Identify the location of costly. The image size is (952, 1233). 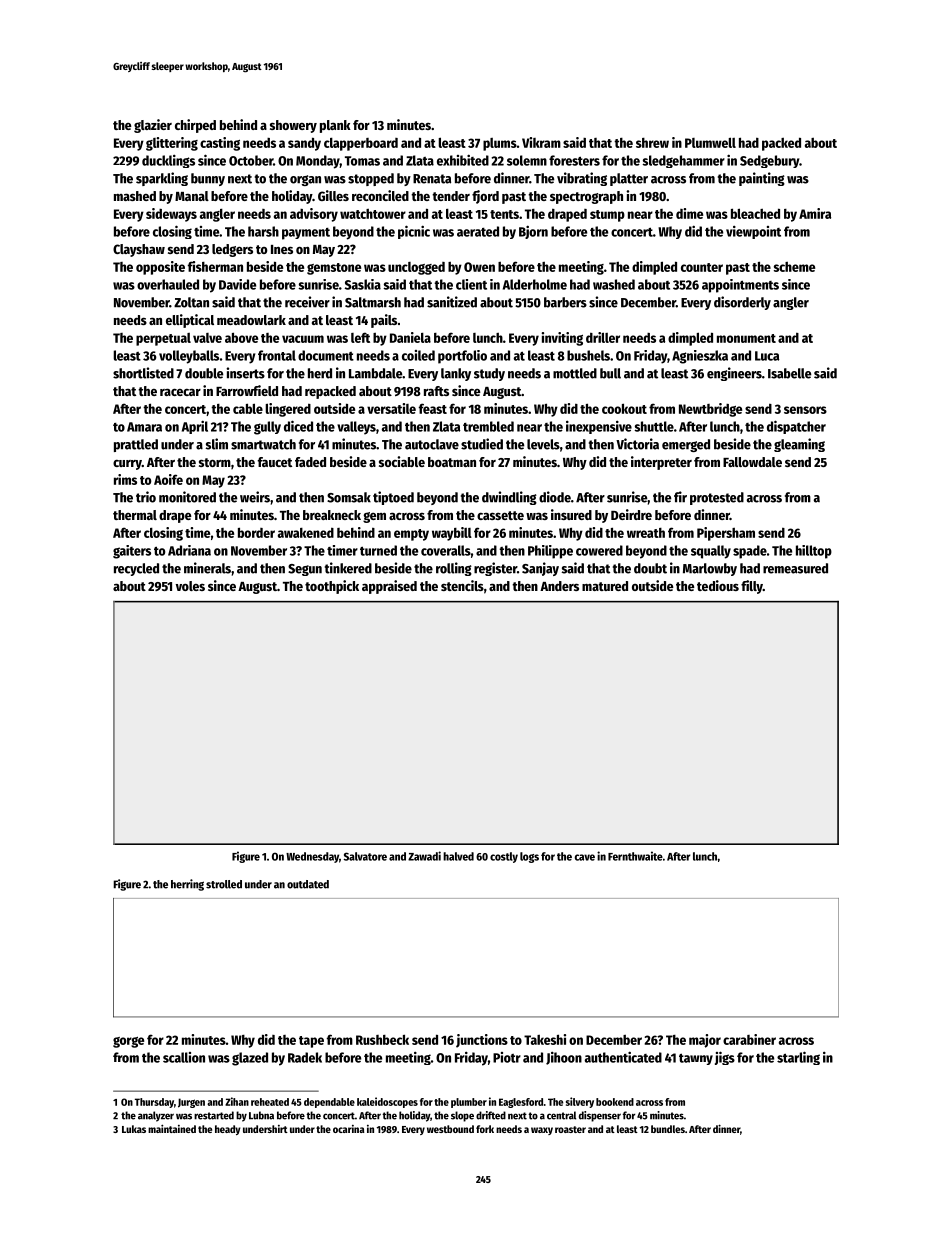
(504, 857).
